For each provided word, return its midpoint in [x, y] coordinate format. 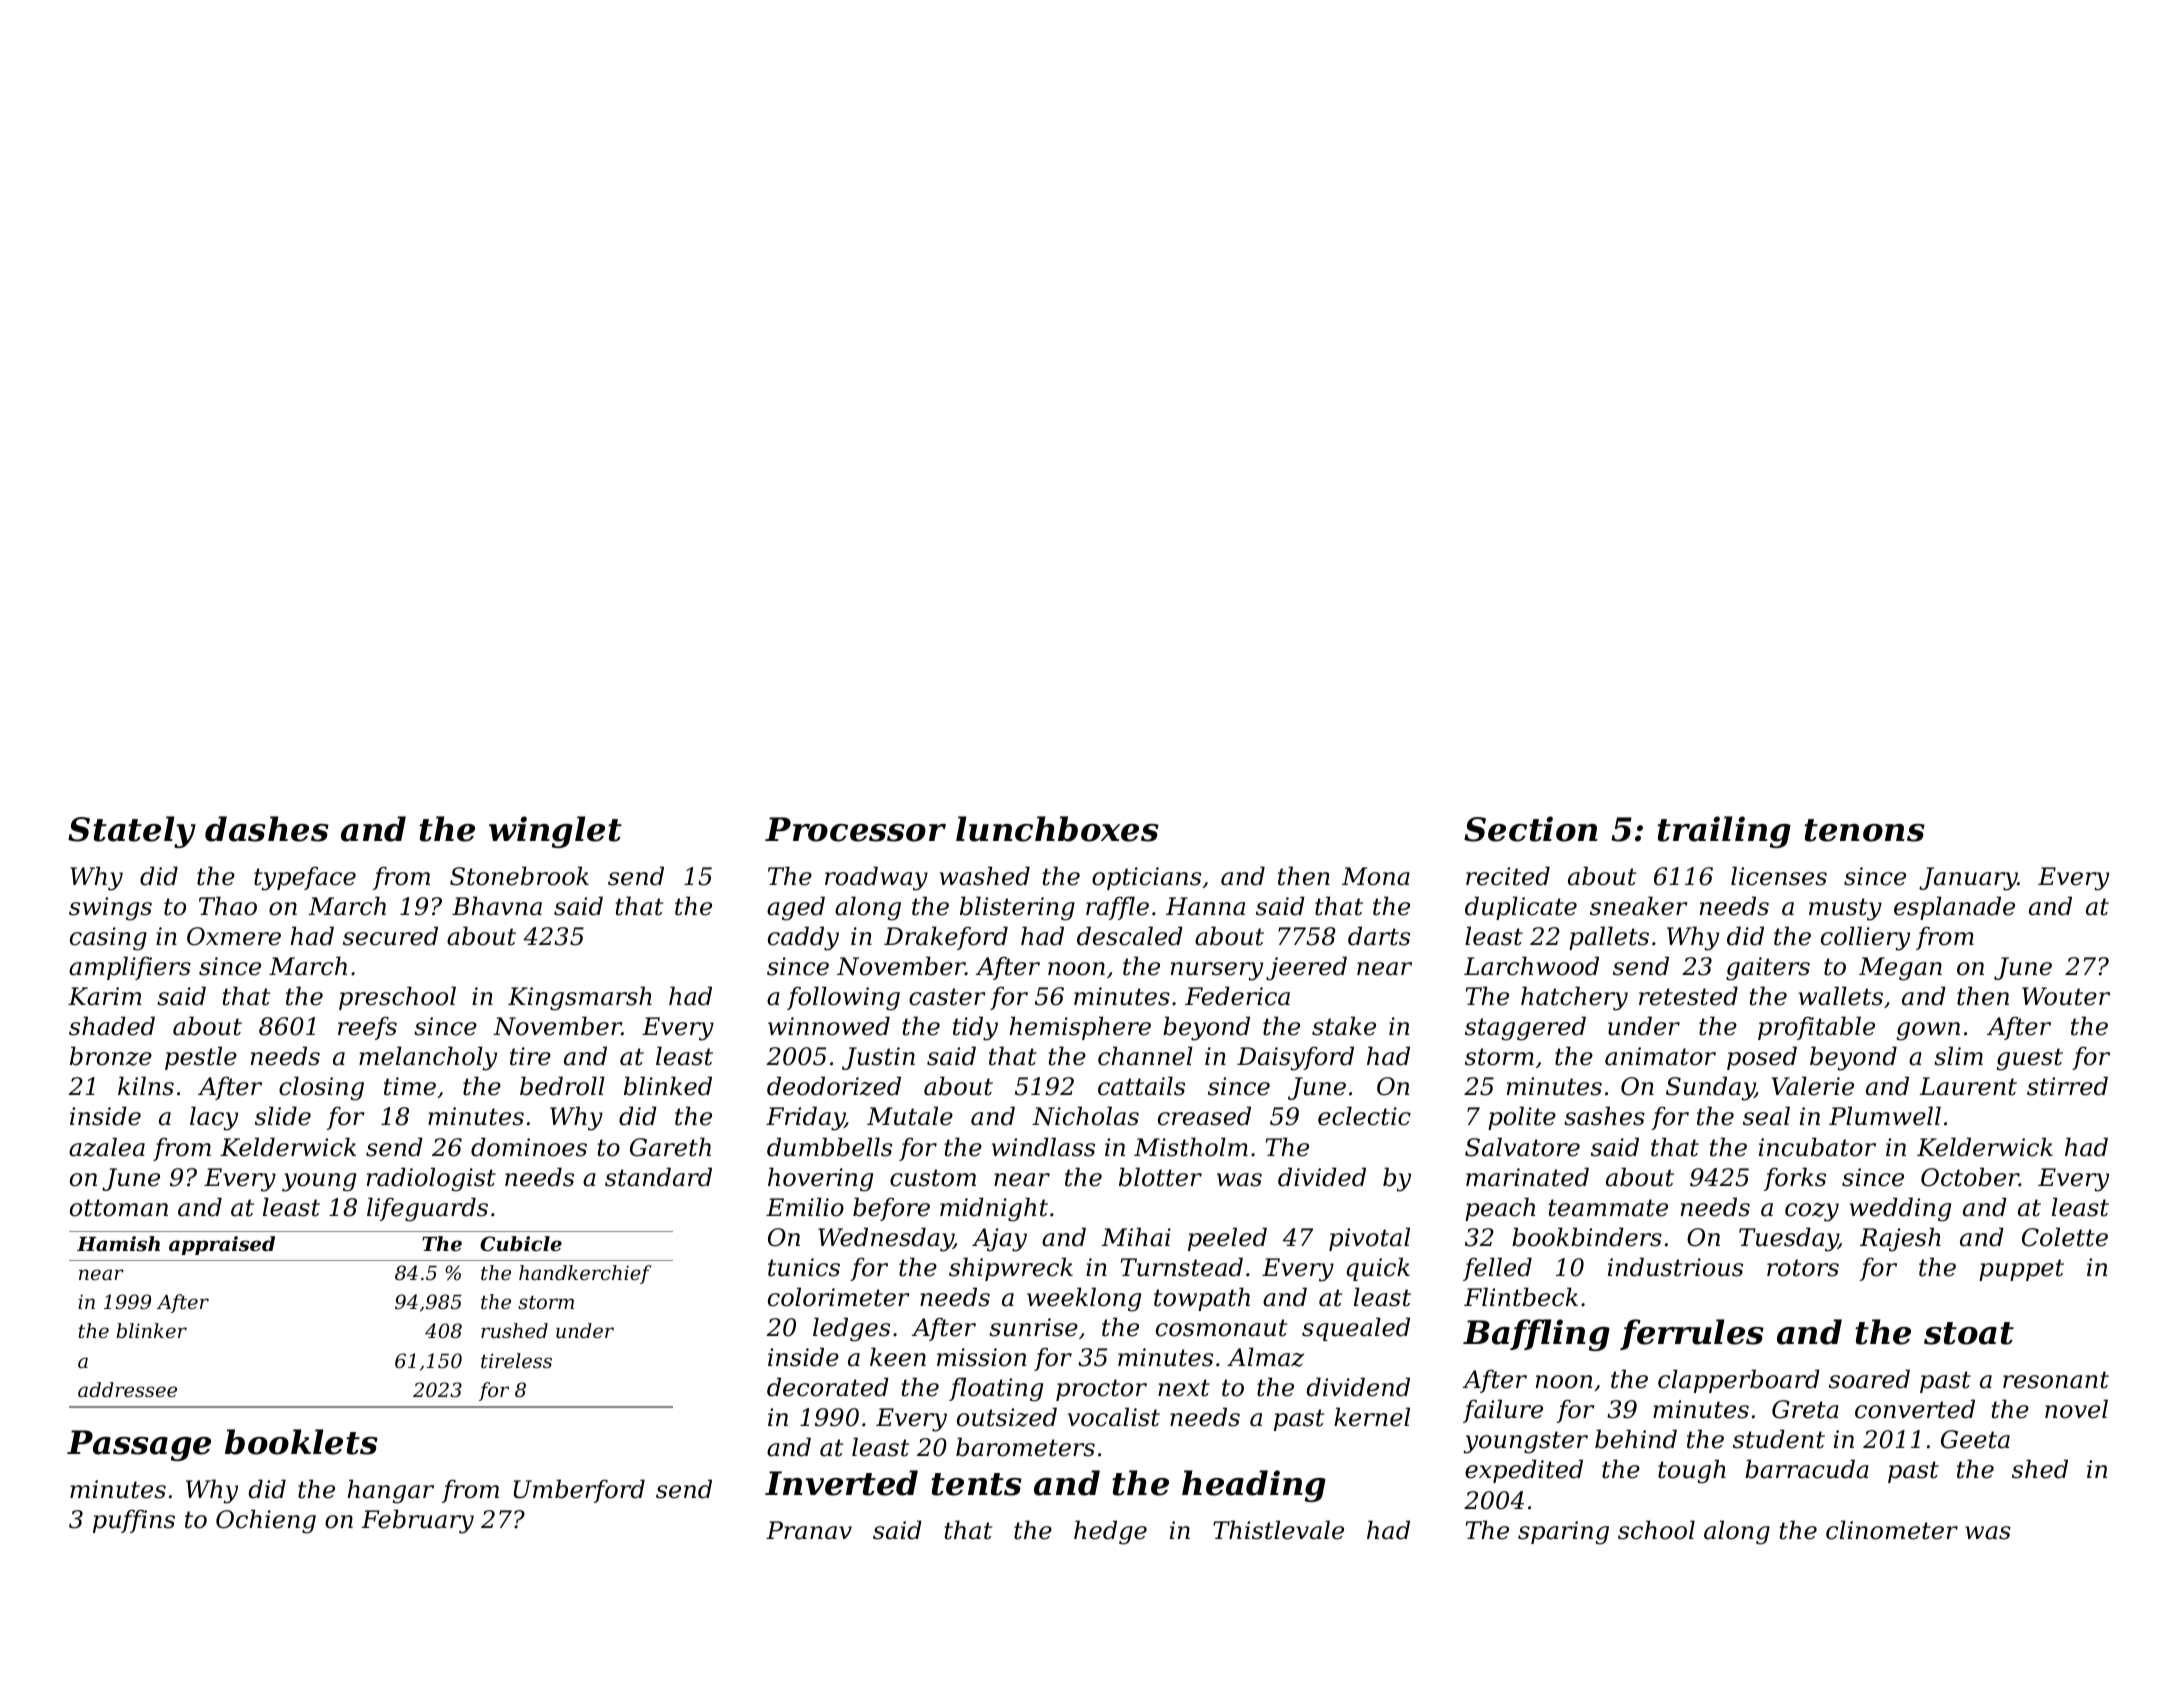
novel [2076, 1409]
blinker [151, 1330]
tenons [1864, 830]
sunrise [1033, 1327]
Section [1531, 829]
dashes [267, 829]
